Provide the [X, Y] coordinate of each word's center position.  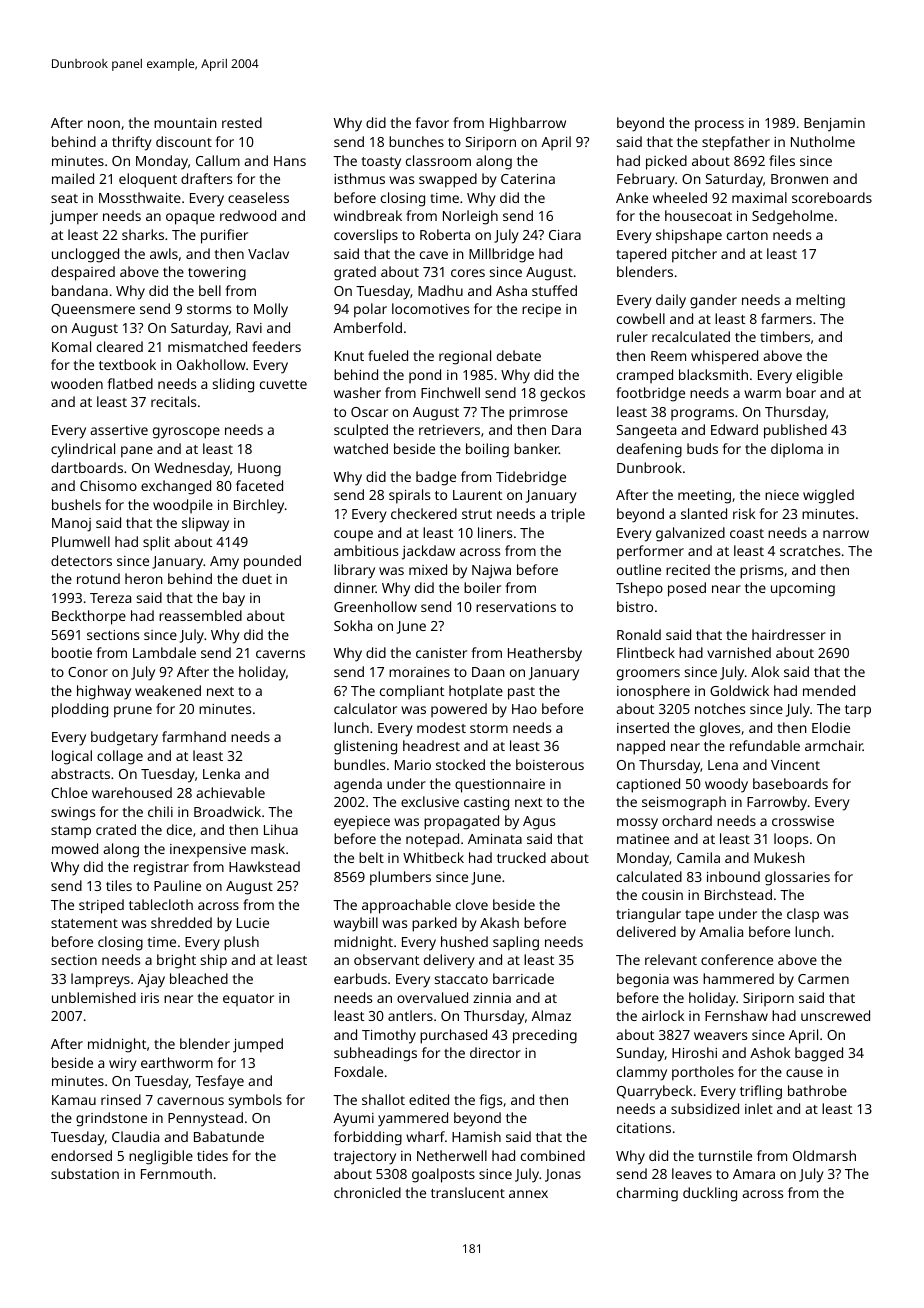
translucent [468, 1192]
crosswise [803, 821]
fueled [388, 355]
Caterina [528, 179]
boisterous [550, 764]
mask [268, 848]
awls [164, 253]
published [795, 431]
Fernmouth [176, 1173]
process [719, 126]
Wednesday [192, 469]
